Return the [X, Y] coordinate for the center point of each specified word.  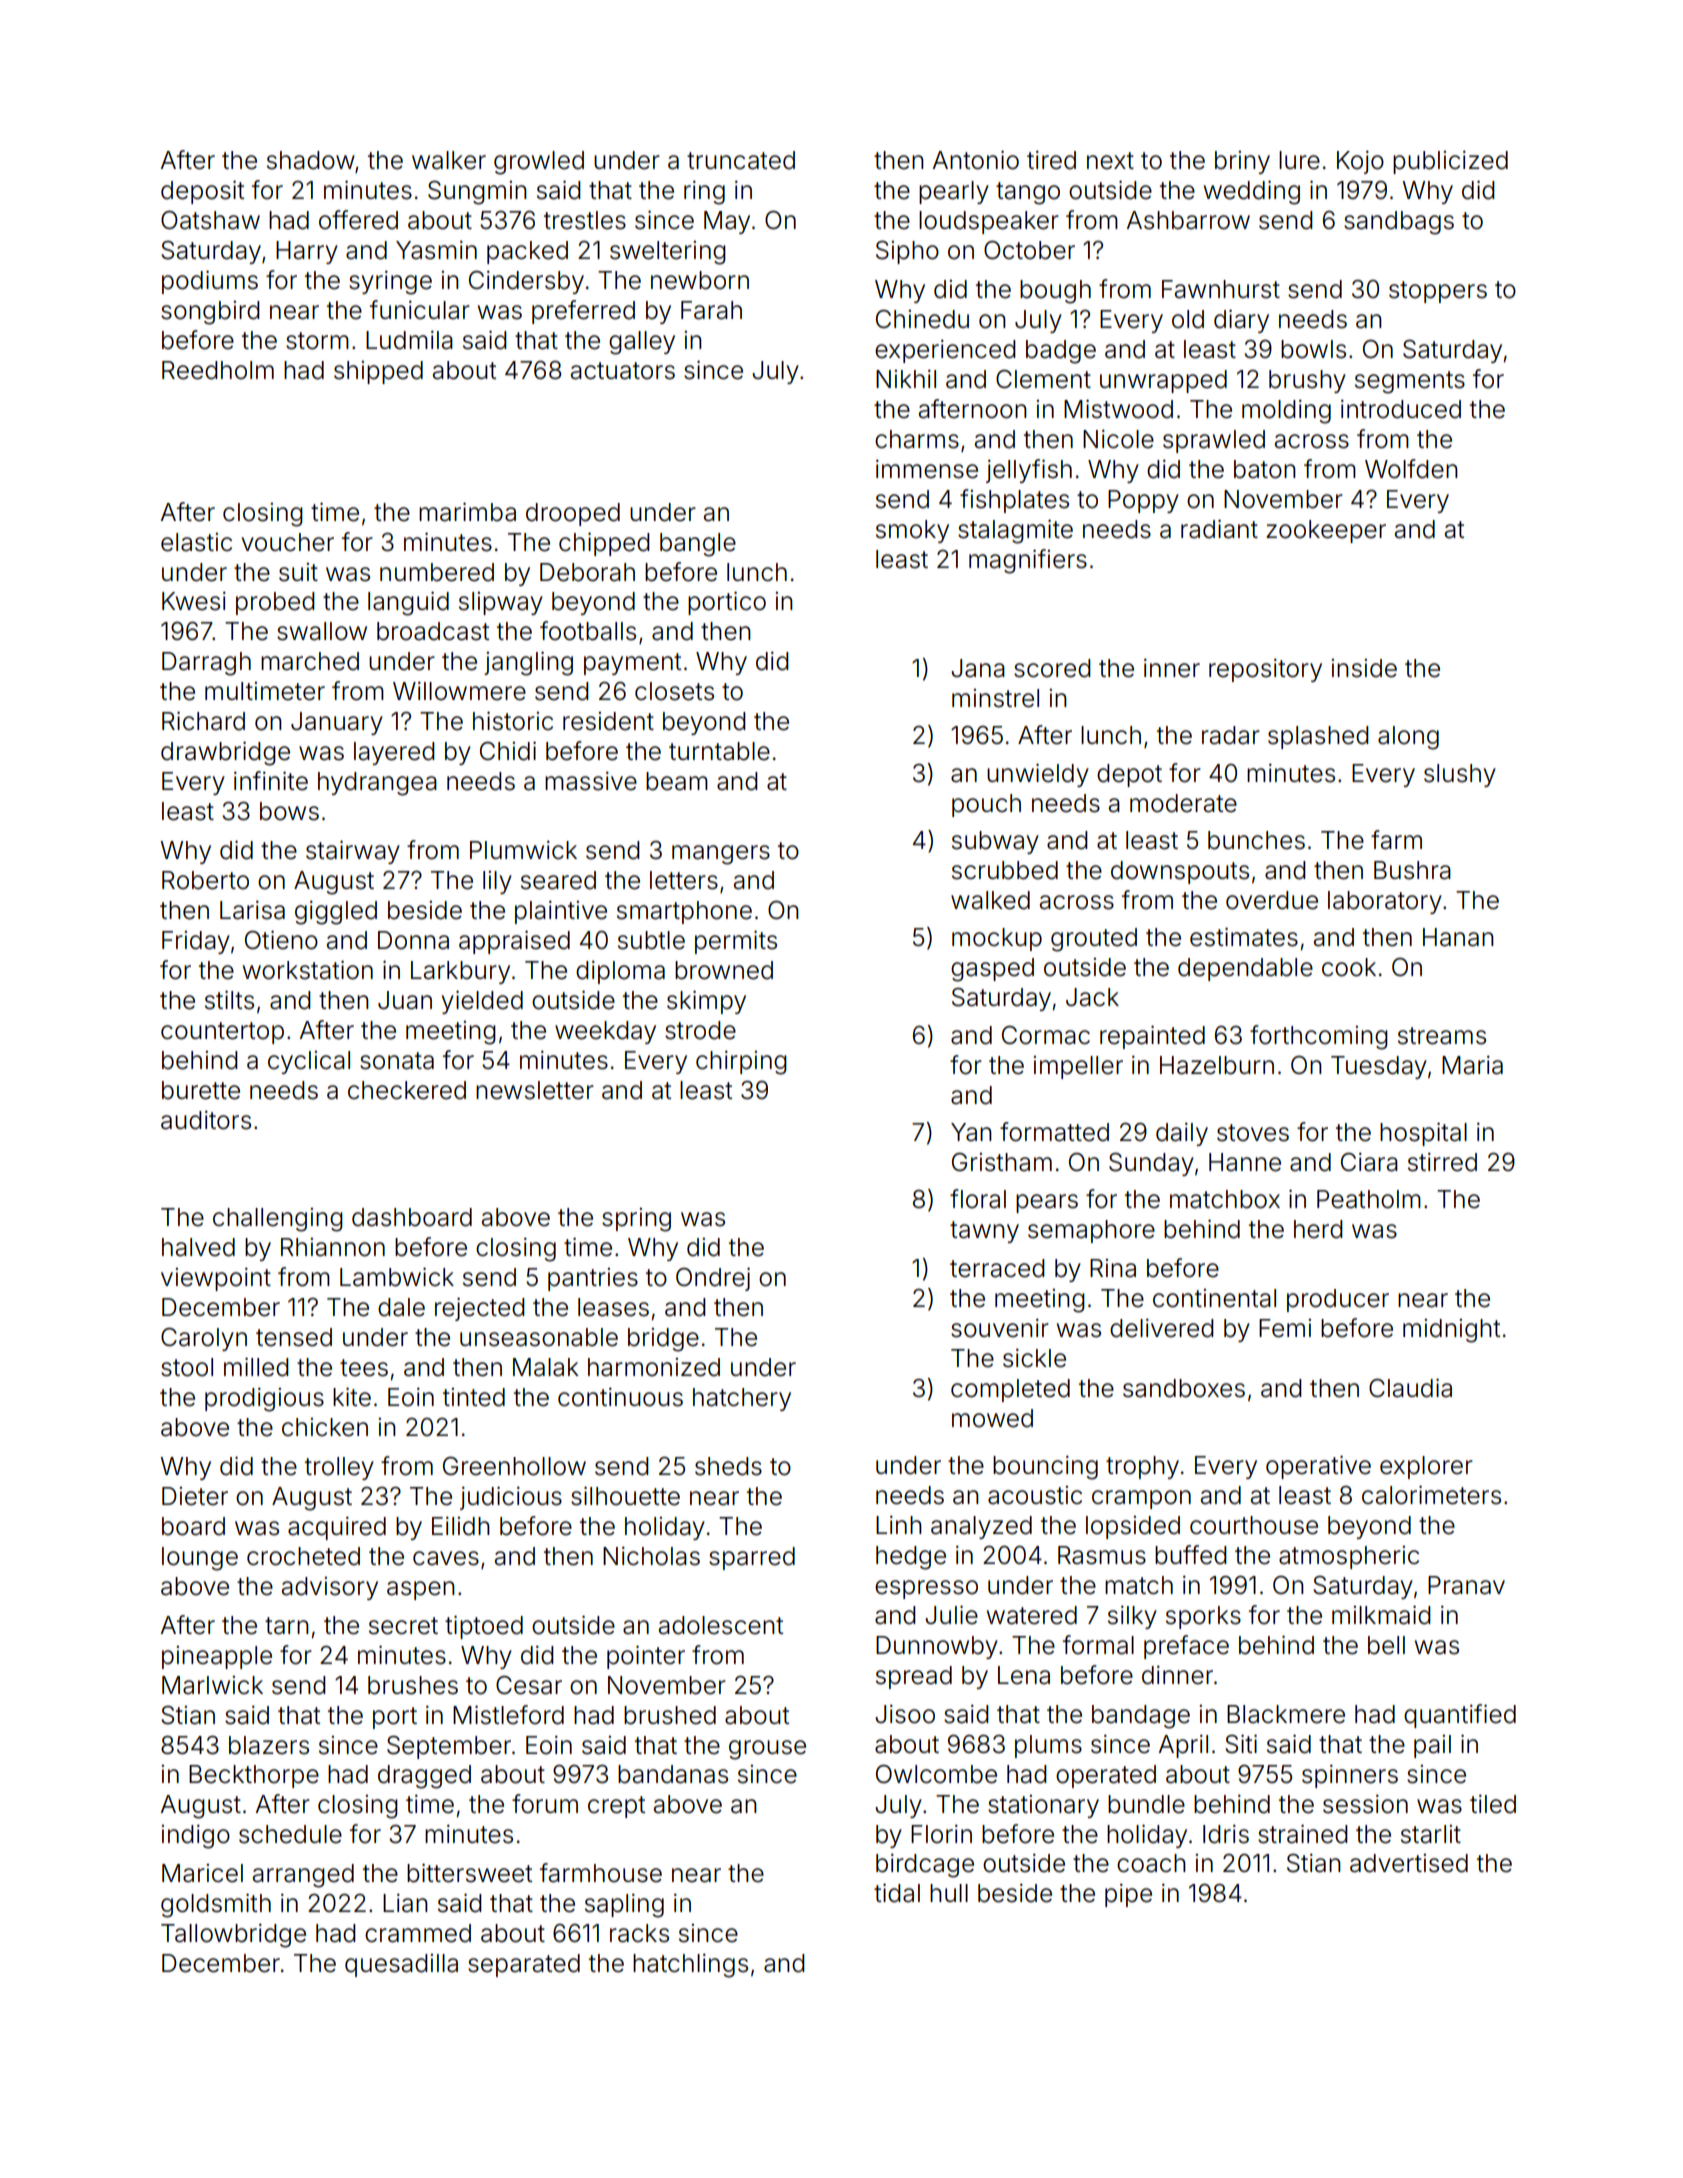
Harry [307, 252]
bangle [698, 545]
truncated [741, 160]
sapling [624, 1906]
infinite [271, 781]
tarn [287, 1626]
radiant [1219, 529]
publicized [1450, 162]
